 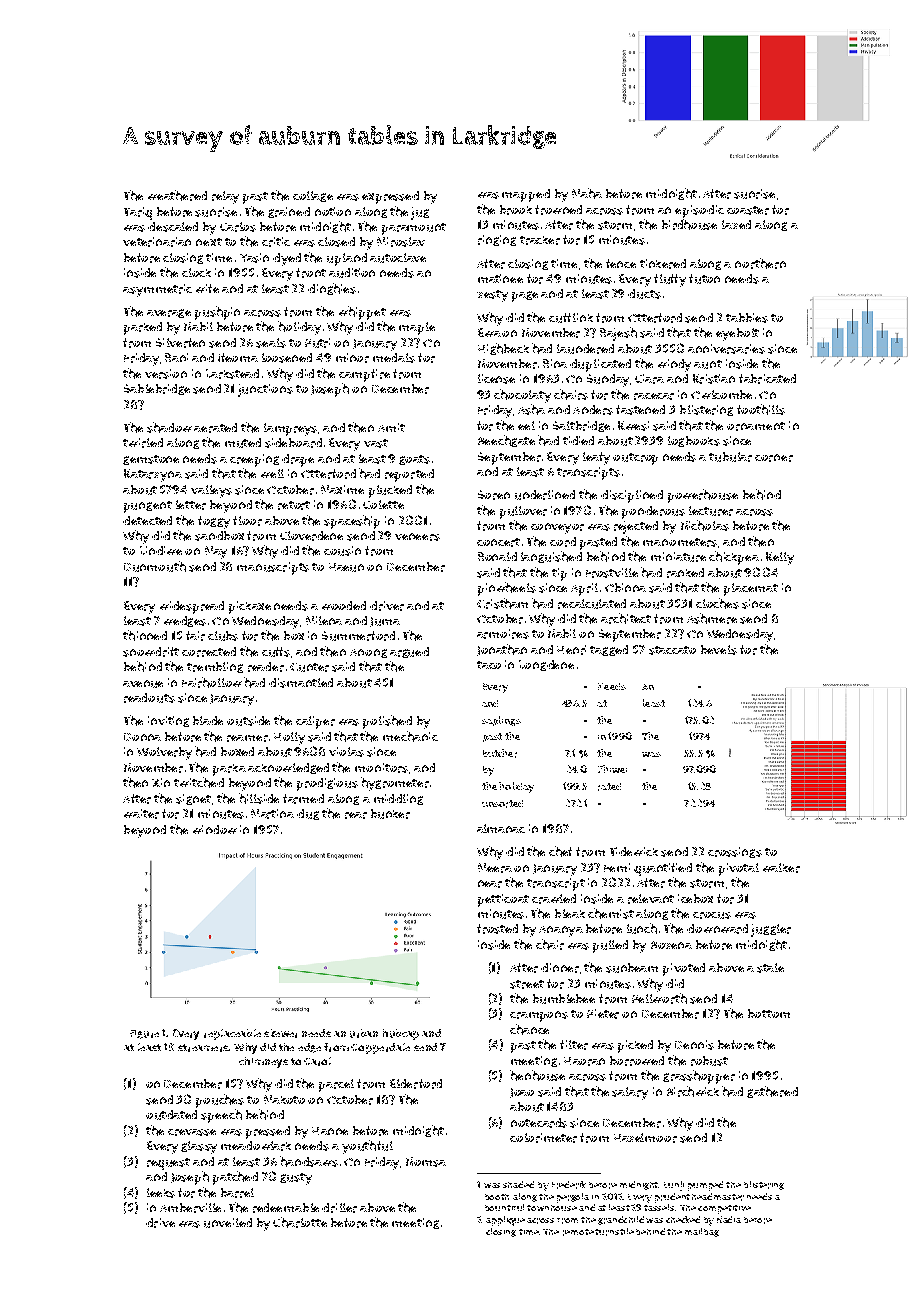 I want to click on chickpea, so click(x=734, y=558).
